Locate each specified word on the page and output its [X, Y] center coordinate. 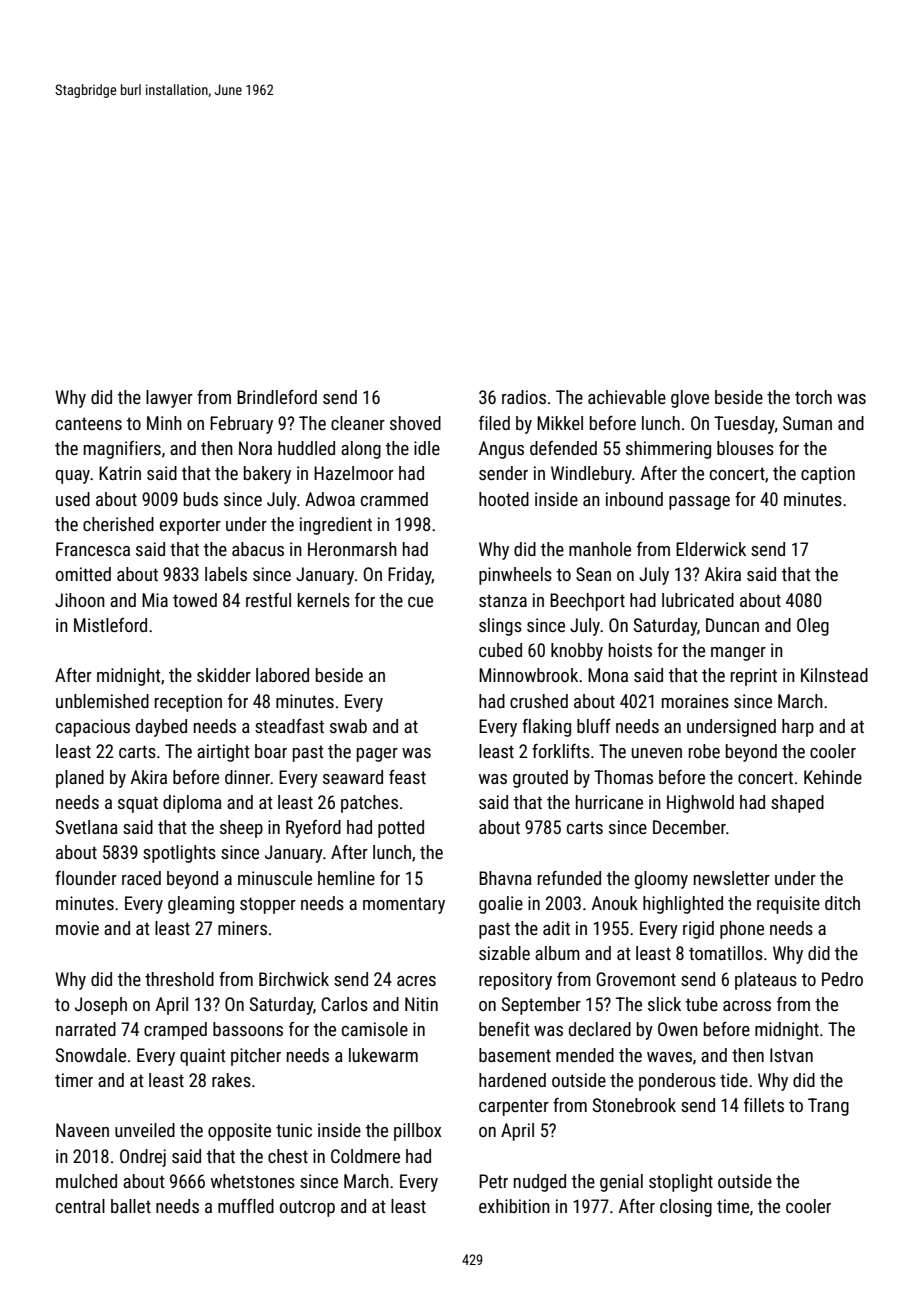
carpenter [514, 1107]
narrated [86, 1029]
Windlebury [591, 475]
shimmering [668, 450]
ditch [842, 903]
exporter [190, 526]
